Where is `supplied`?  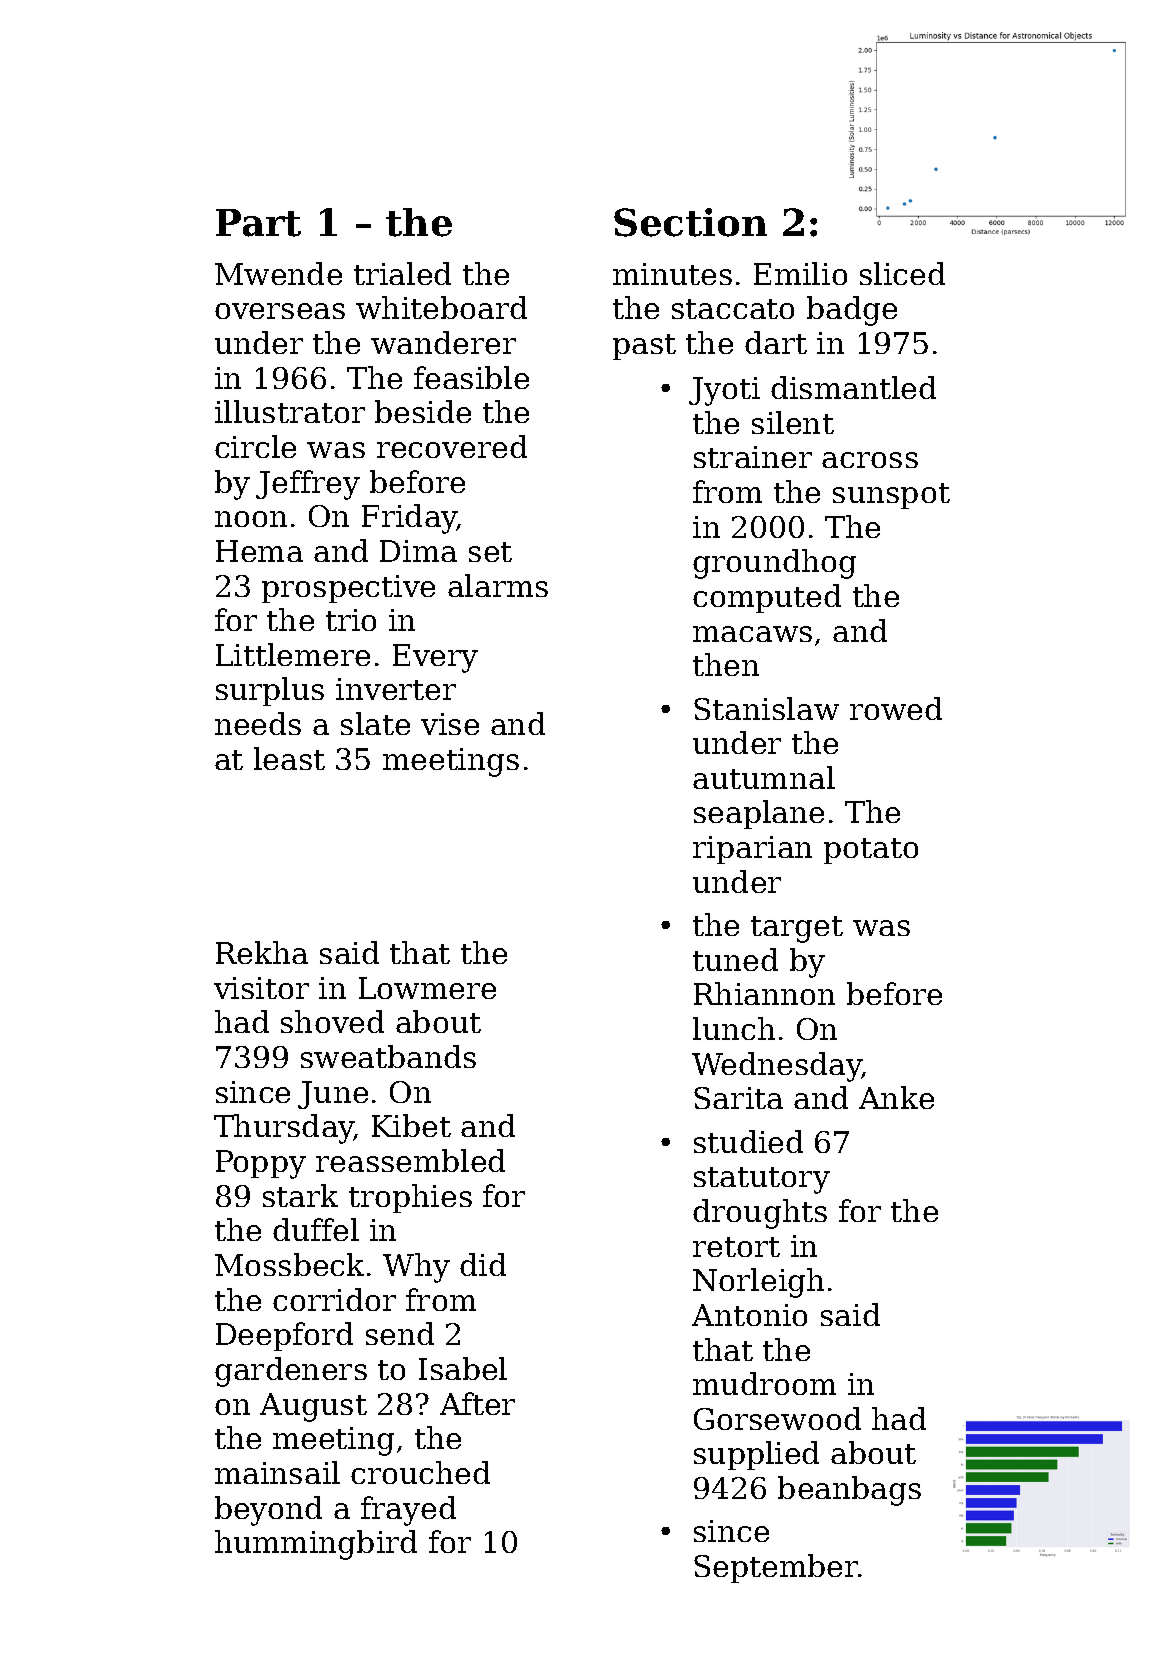 supplied is located at coordinates (756, 1455).
